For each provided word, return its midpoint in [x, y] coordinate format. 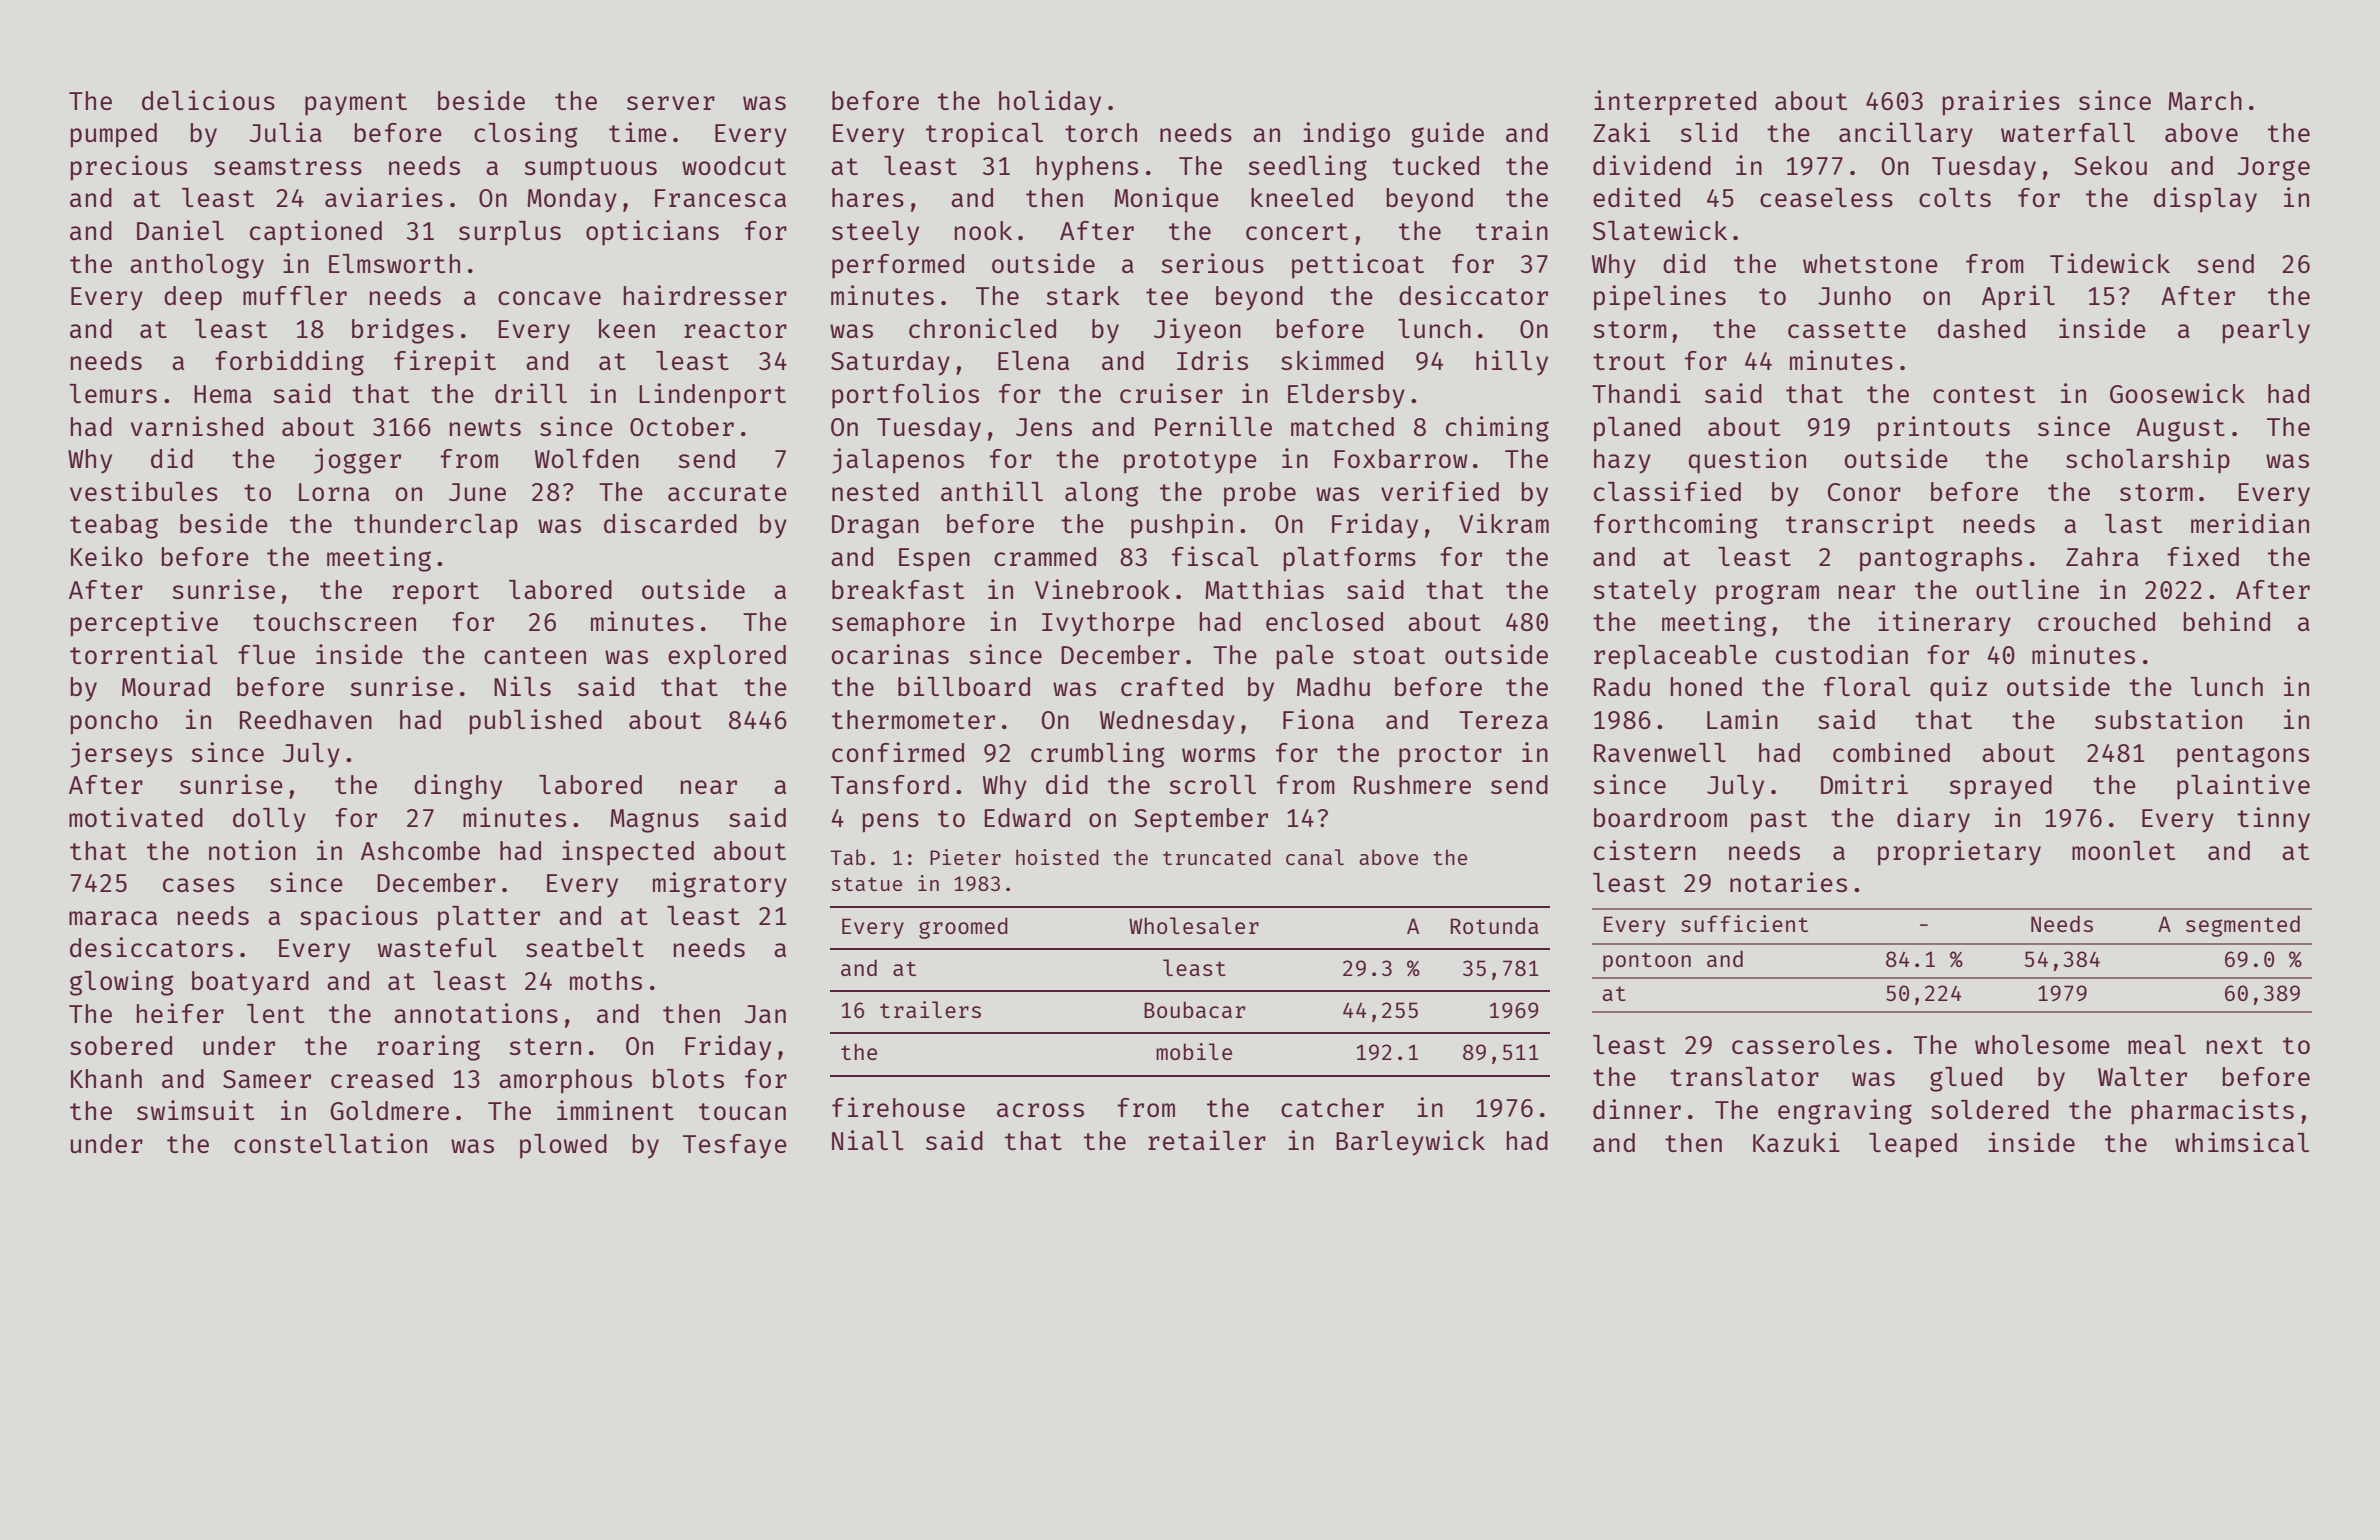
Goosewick [2177, 393]
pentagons [2243, 756]
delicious [208, 100]
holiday [1050, 103]
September [1201, 820]
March [2205, 100]
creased [382, 1078]
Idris [1212, 360]
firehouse [898, 1107]
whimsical [2242, 1142]
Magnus [654, 821]
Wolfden [587, 458]
